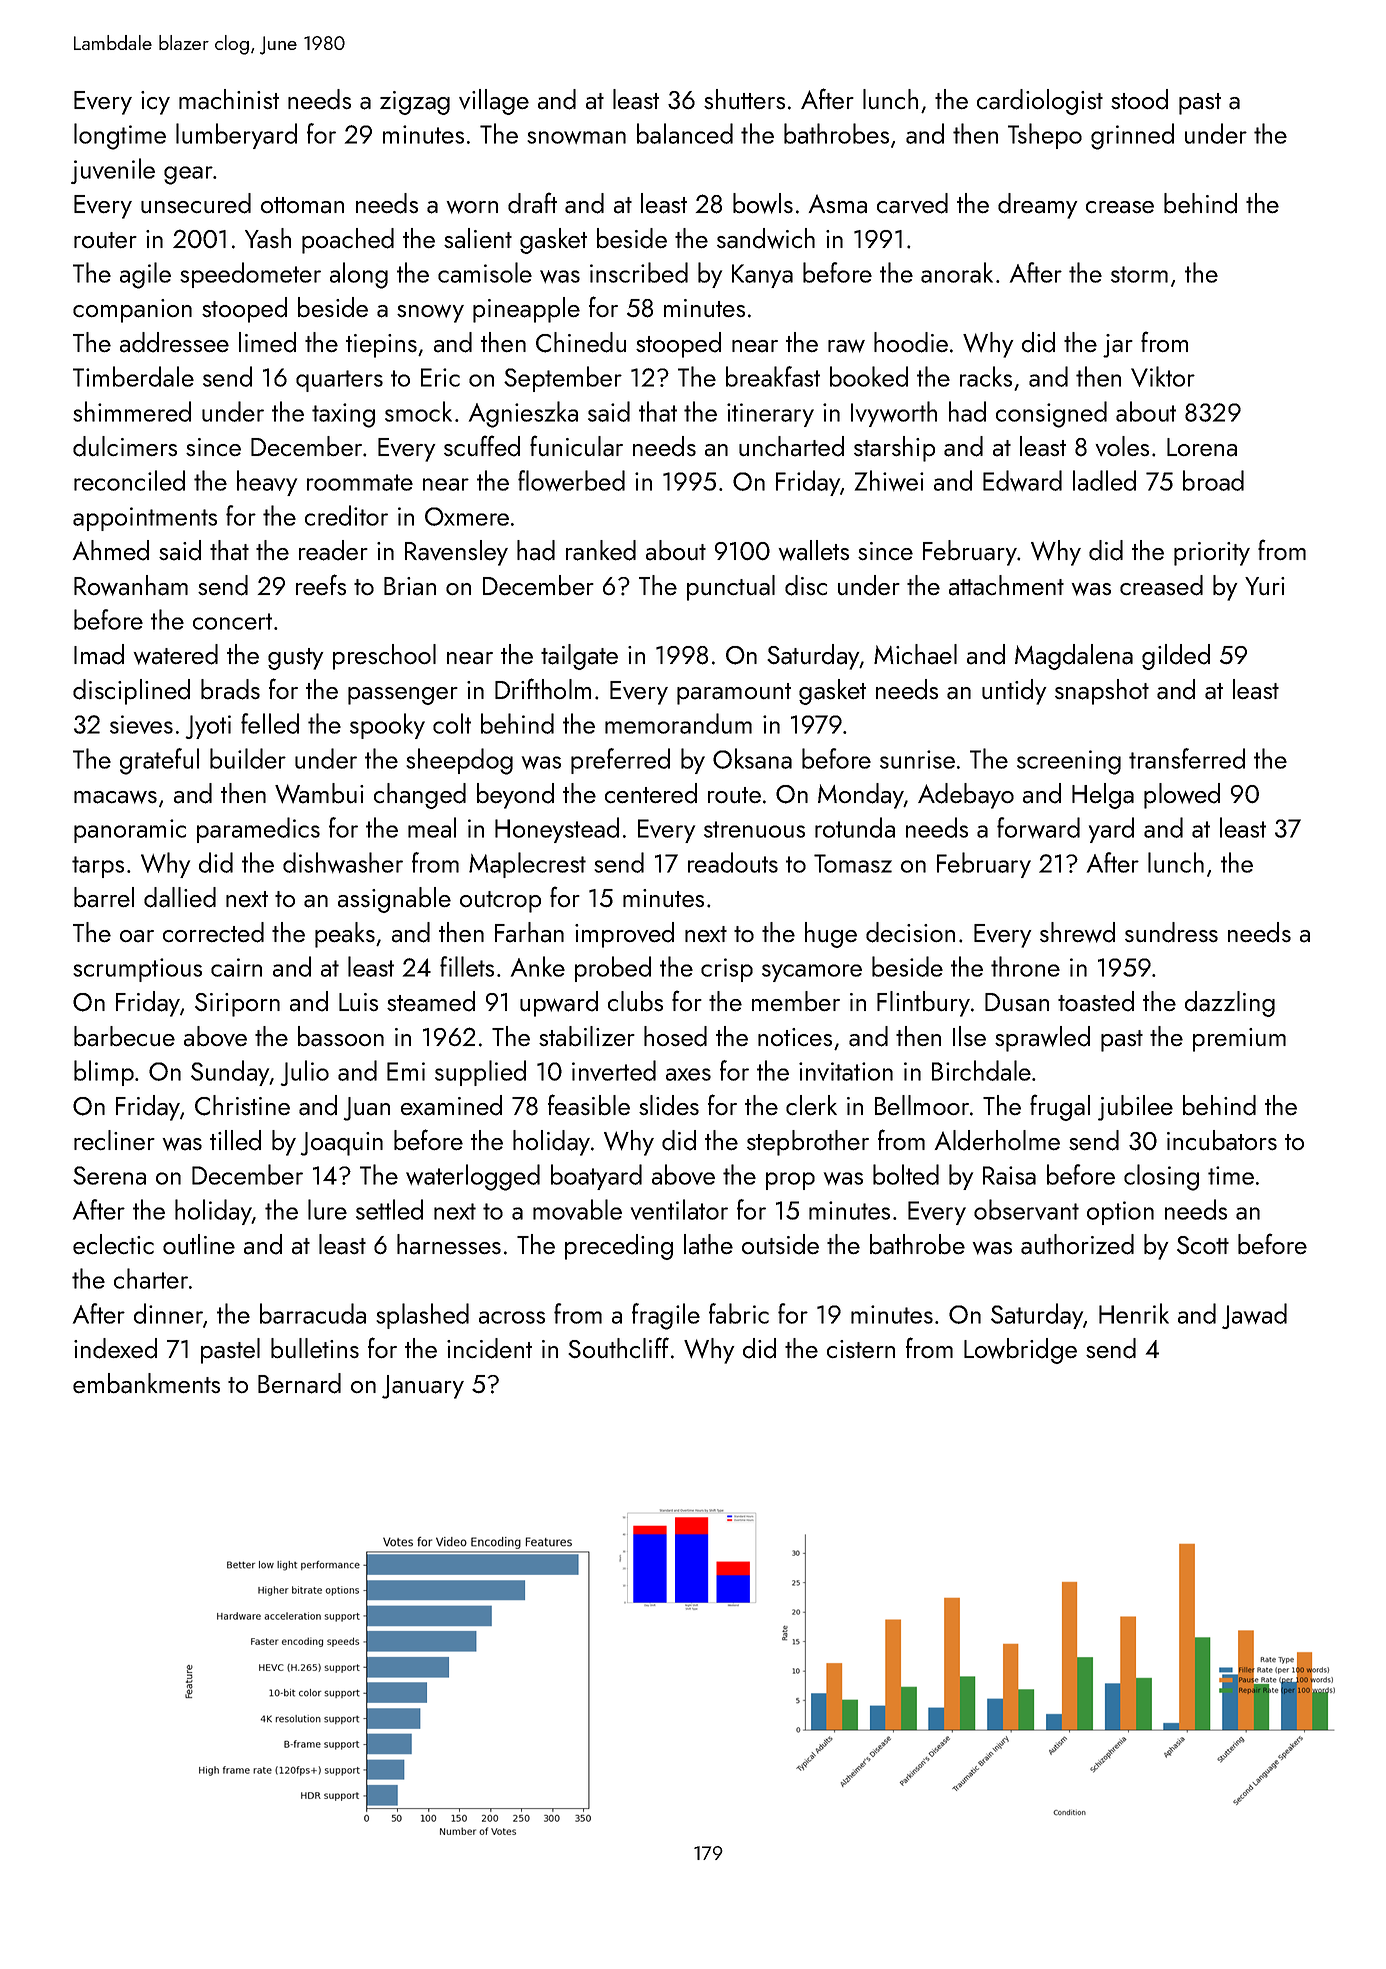 The image size is (1386, 1969). I want to click on scrumptious, so click(137, 970).
